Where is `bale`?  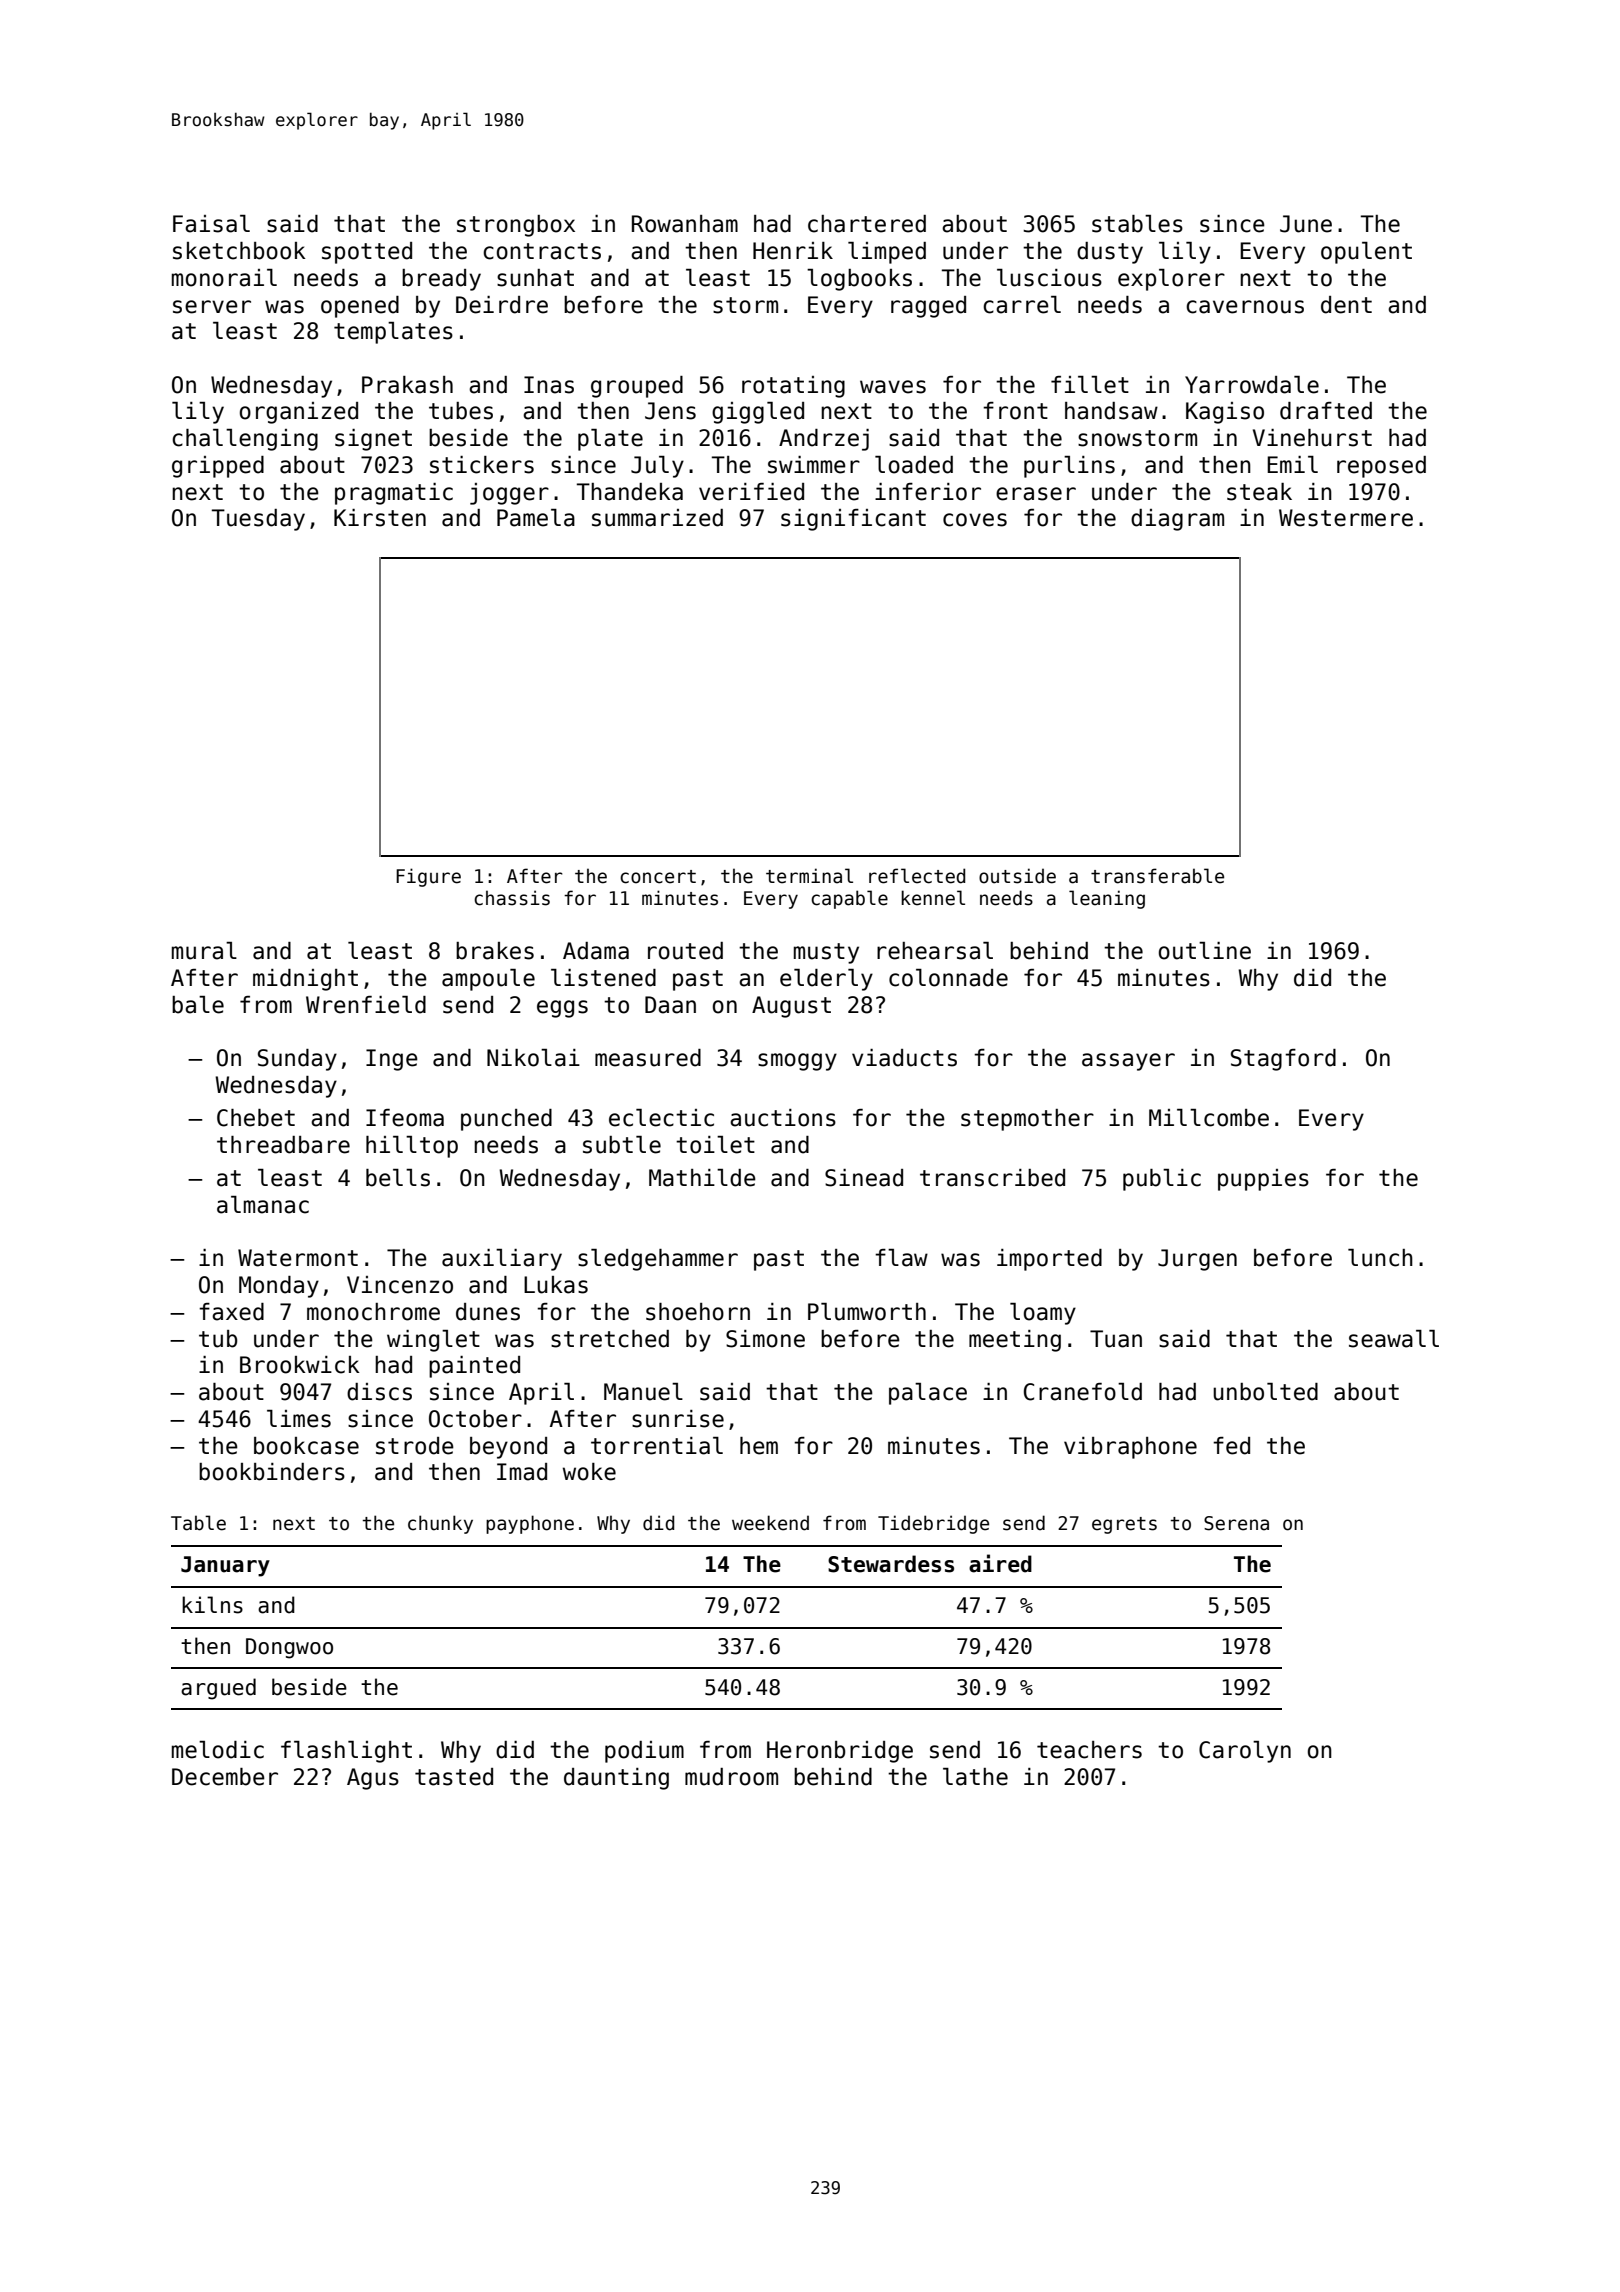
bale is located at coordinates (198, 1005).
